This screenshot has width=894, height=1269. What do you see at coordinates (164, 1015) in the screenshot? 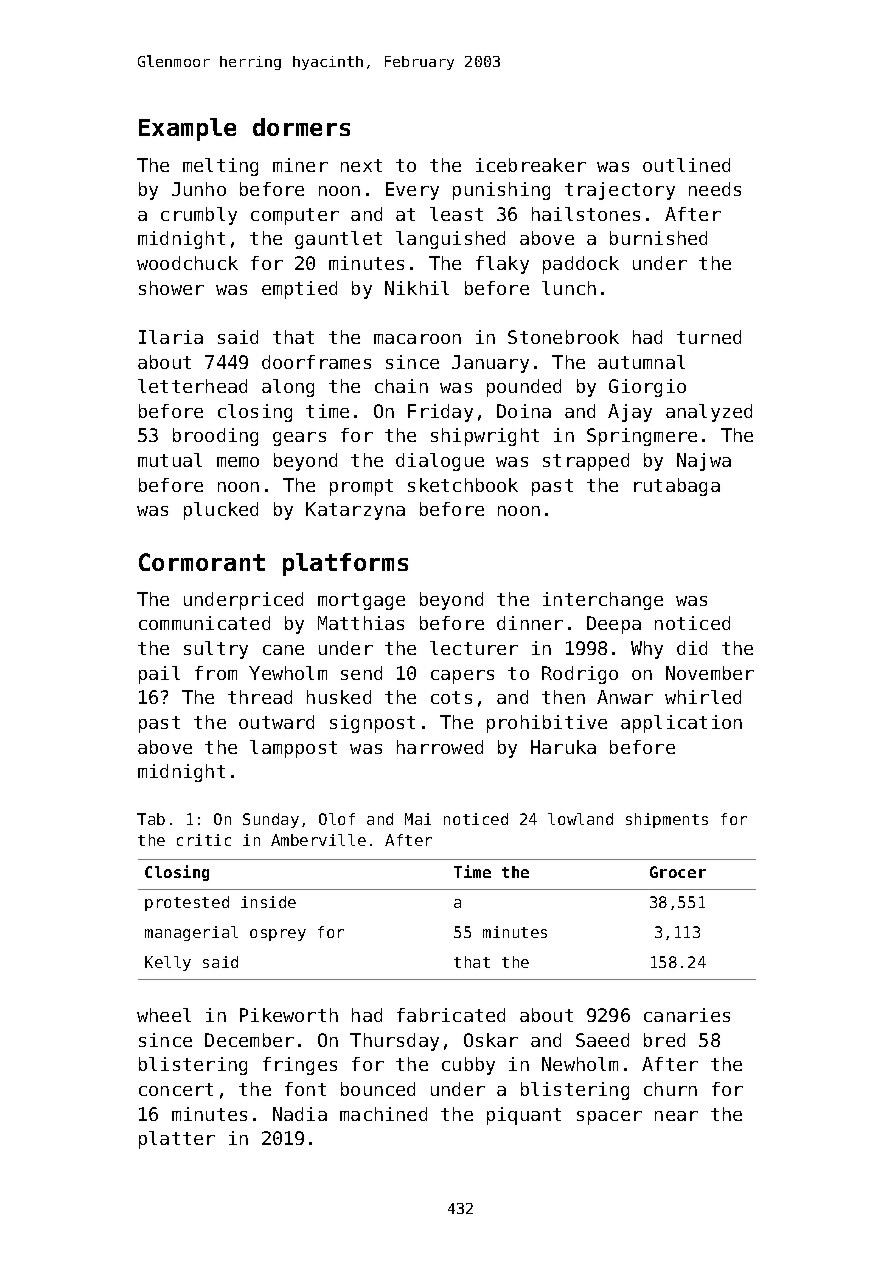
I see `wheel` at bounding box center [164, 1015].
